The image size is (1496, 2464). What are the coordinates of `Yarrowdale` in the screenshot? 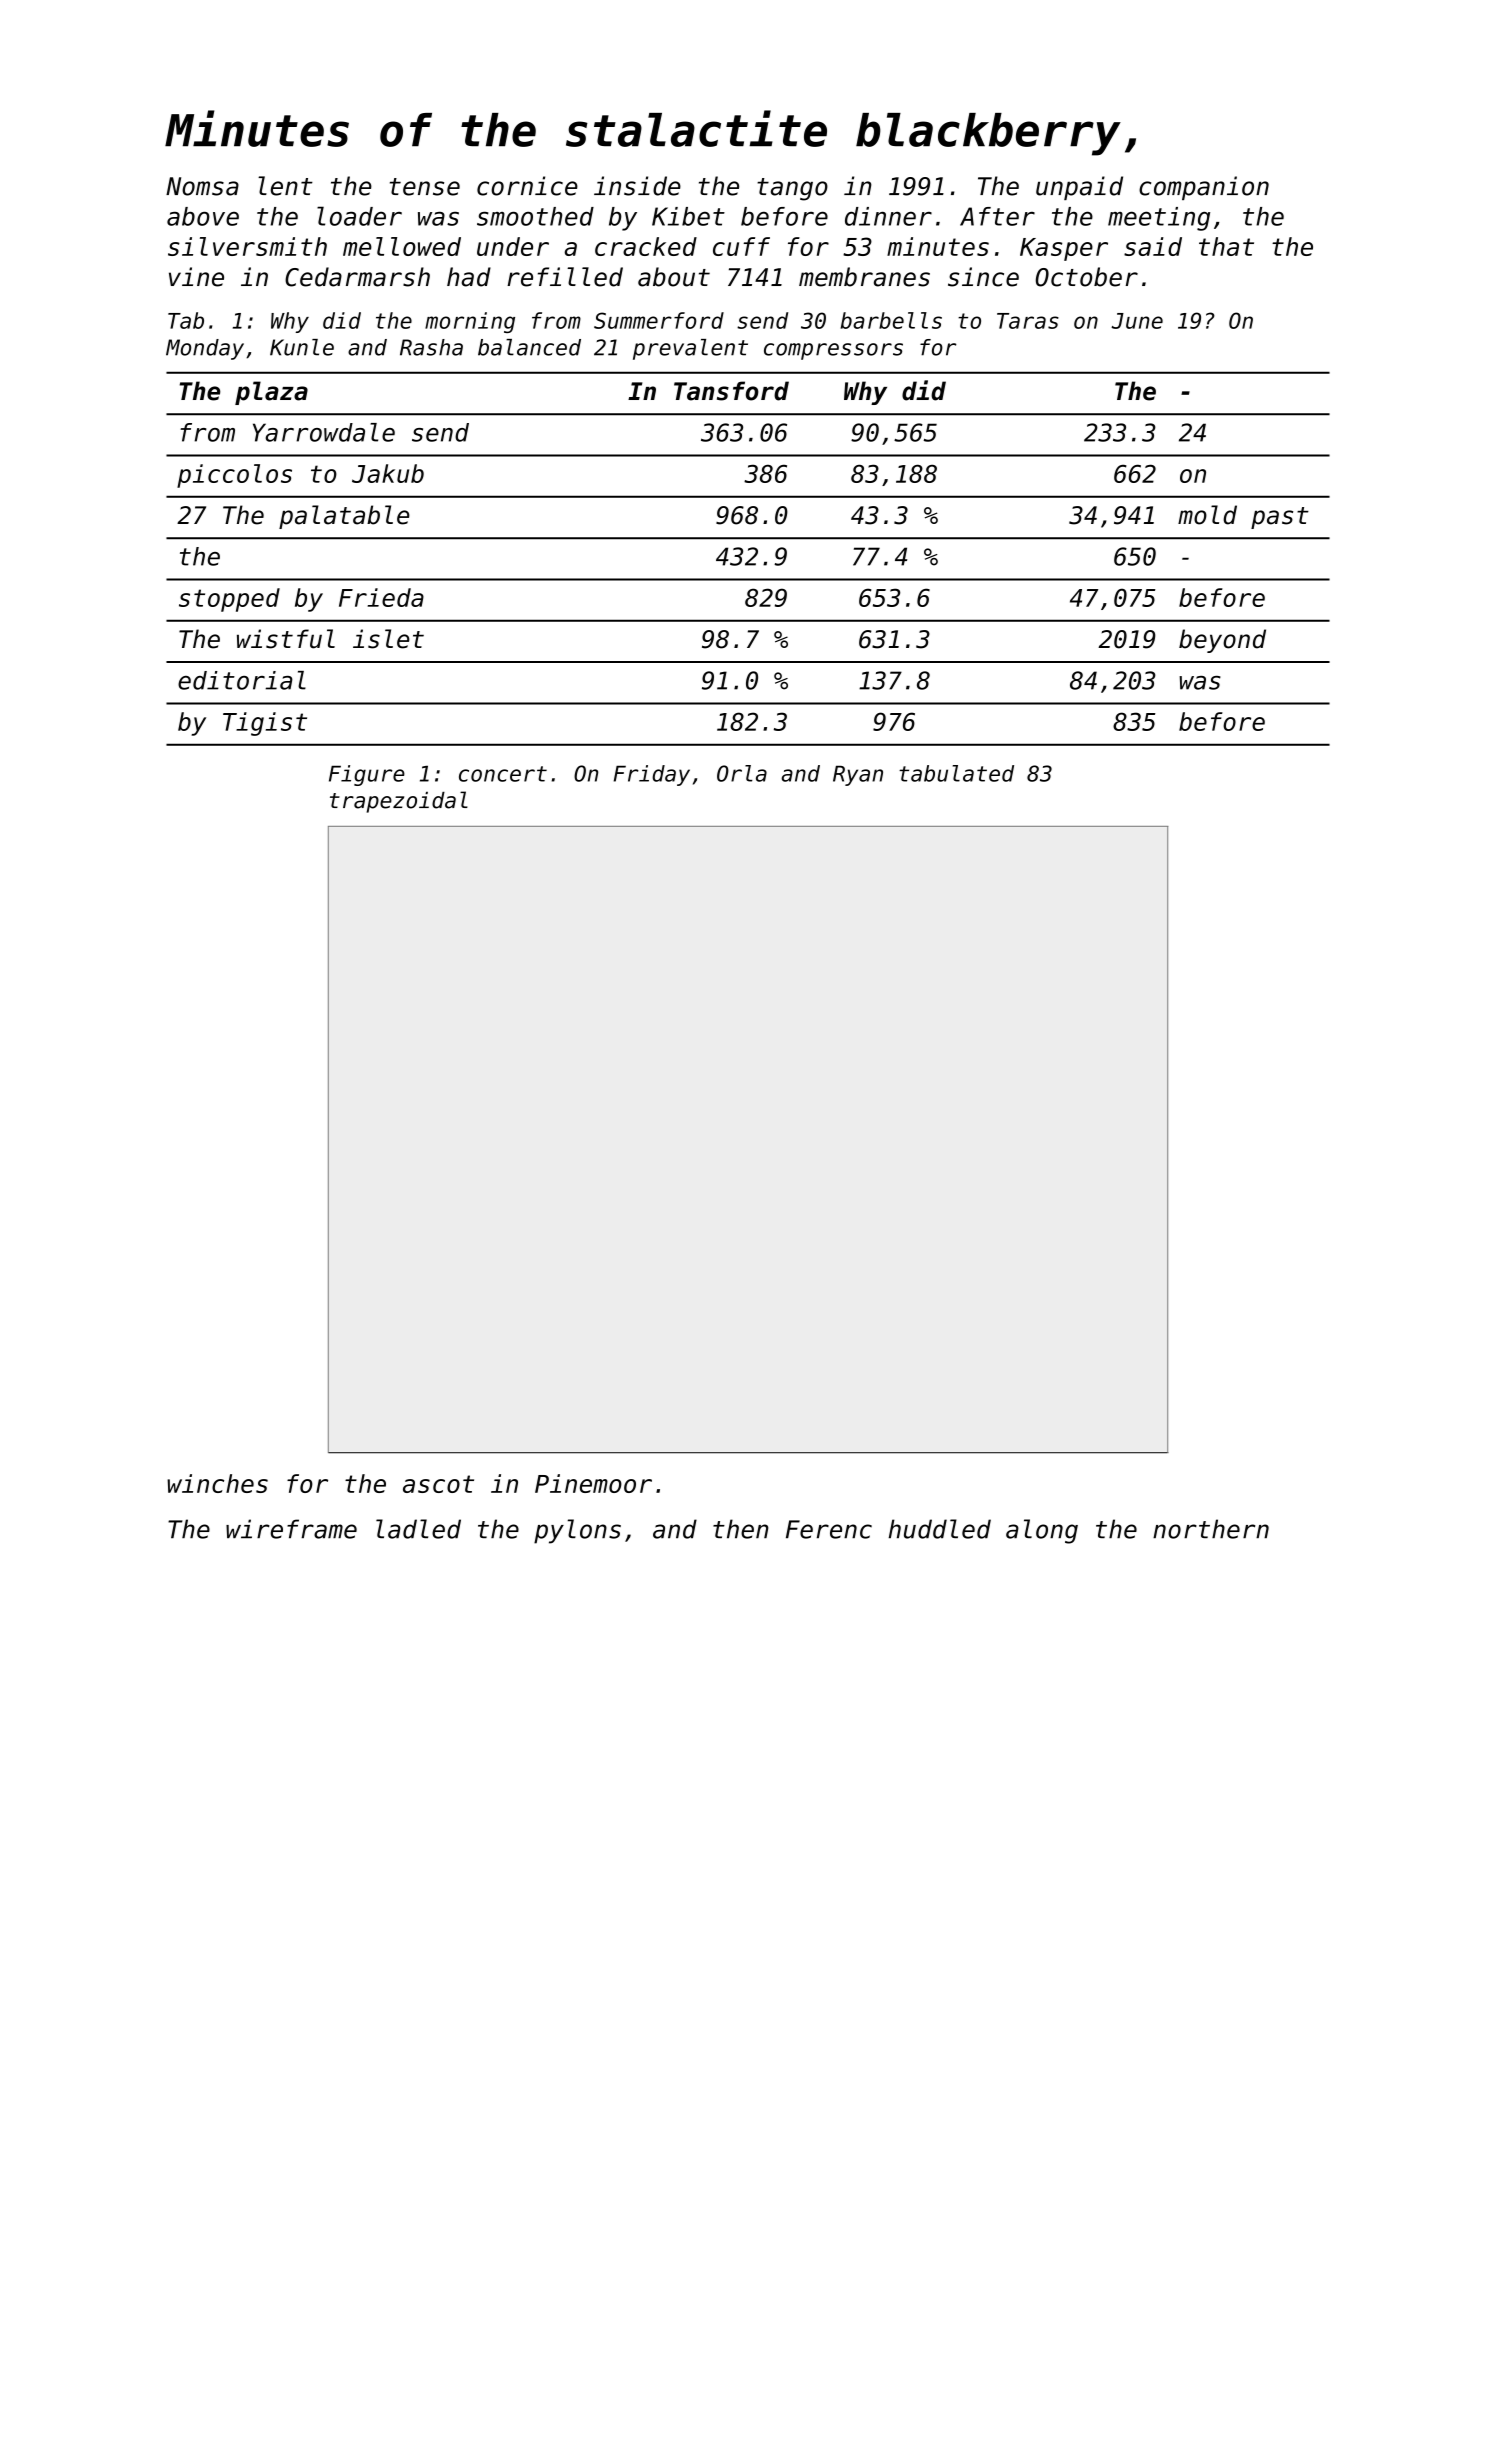 It's located at (324, 432).
